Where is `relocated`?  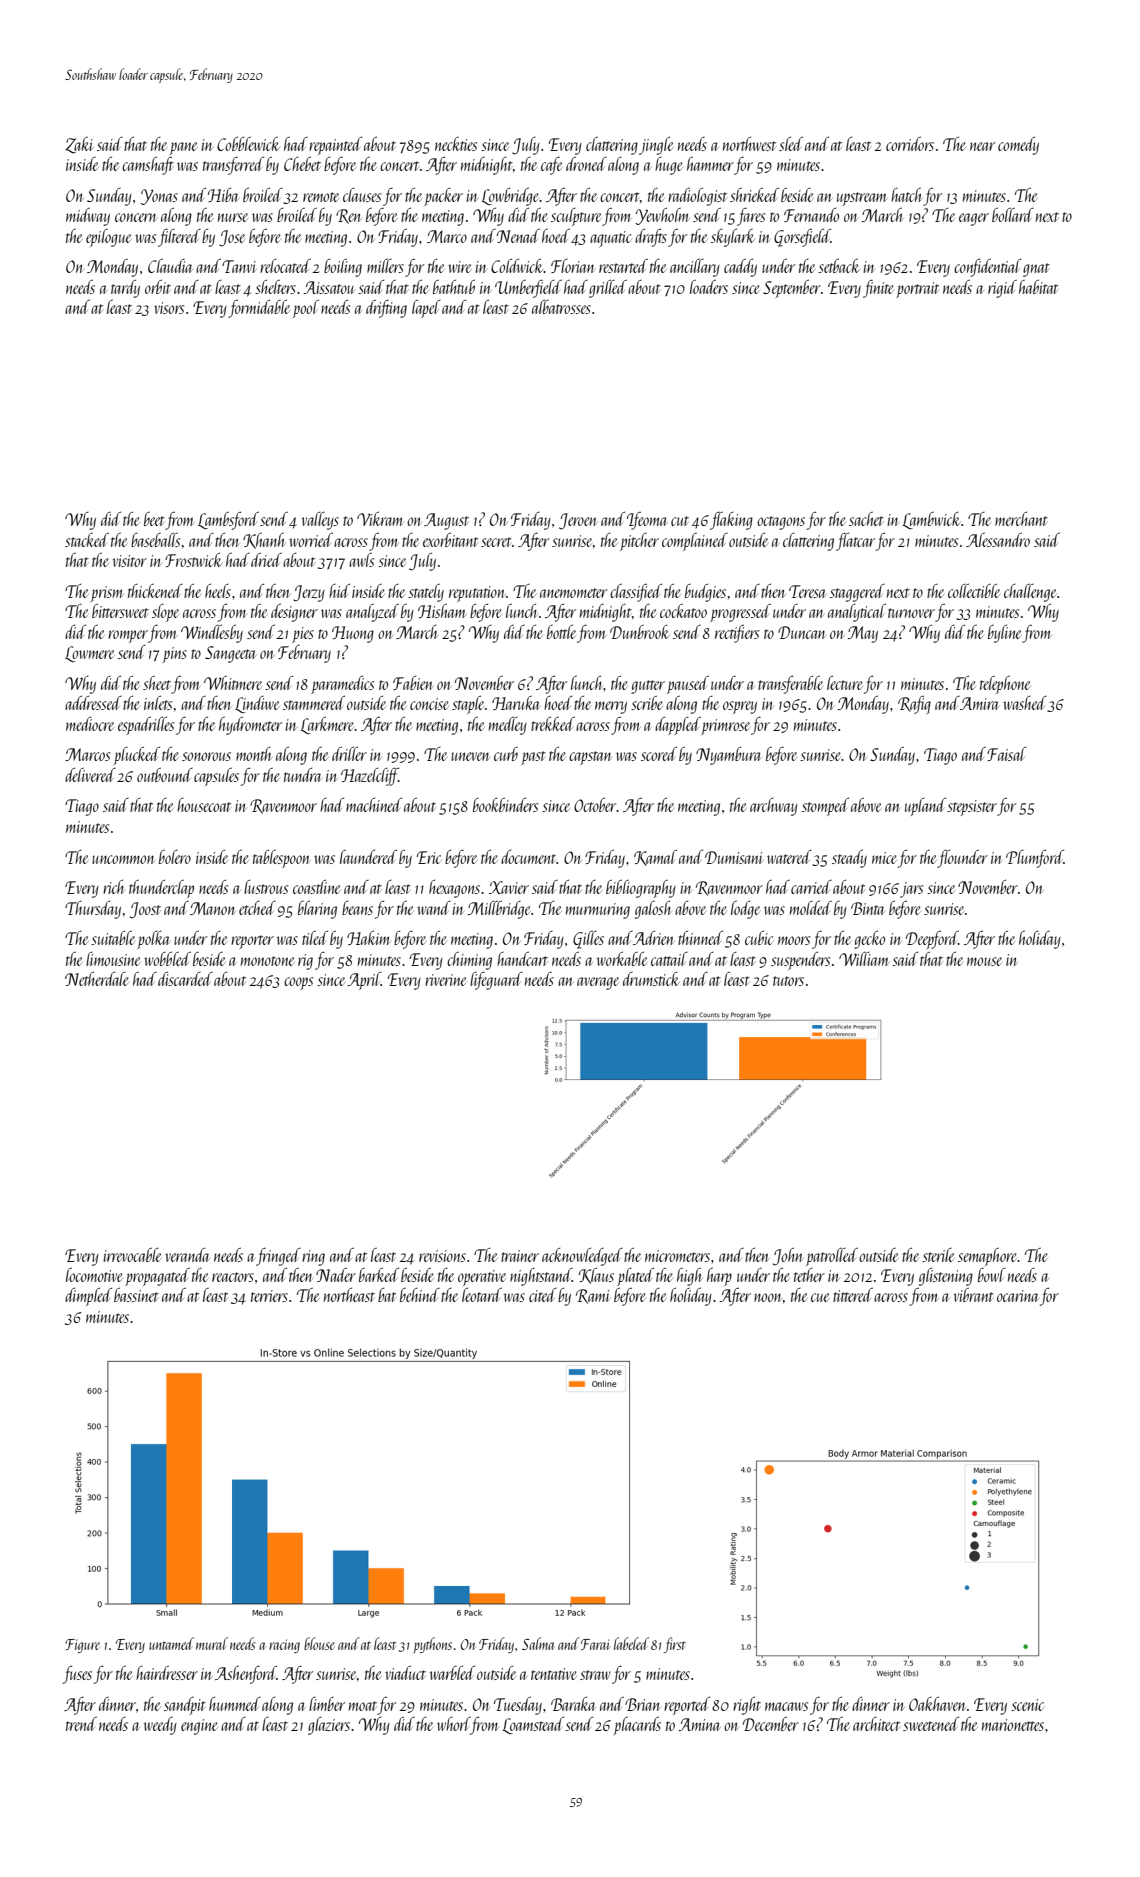 relocated is located at coordinates (285, 266).
